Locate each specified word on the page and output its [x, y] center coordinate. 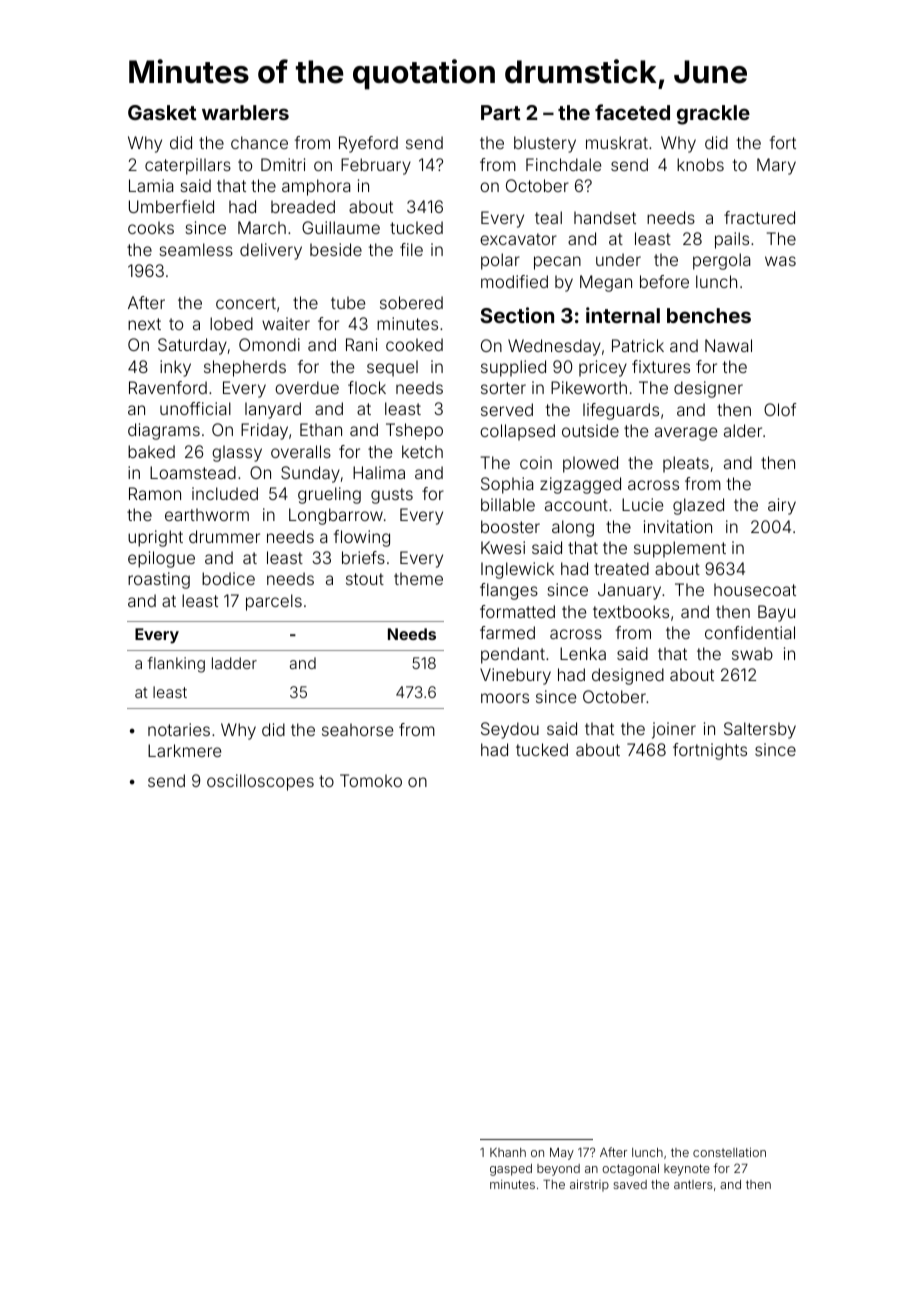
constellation [729, 1152]
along [573, 528]
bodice [228, 578]
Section [517, 315]
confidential [750, 632]
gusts [392, 496]
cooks [151, 227]
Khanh [508, 1152]
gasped [511, 1170]
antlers [693, 1184]
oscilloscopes [260, 782]
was [780, 261]
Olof [780, 409]
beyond [558, 1170]
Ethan [321, 429]
